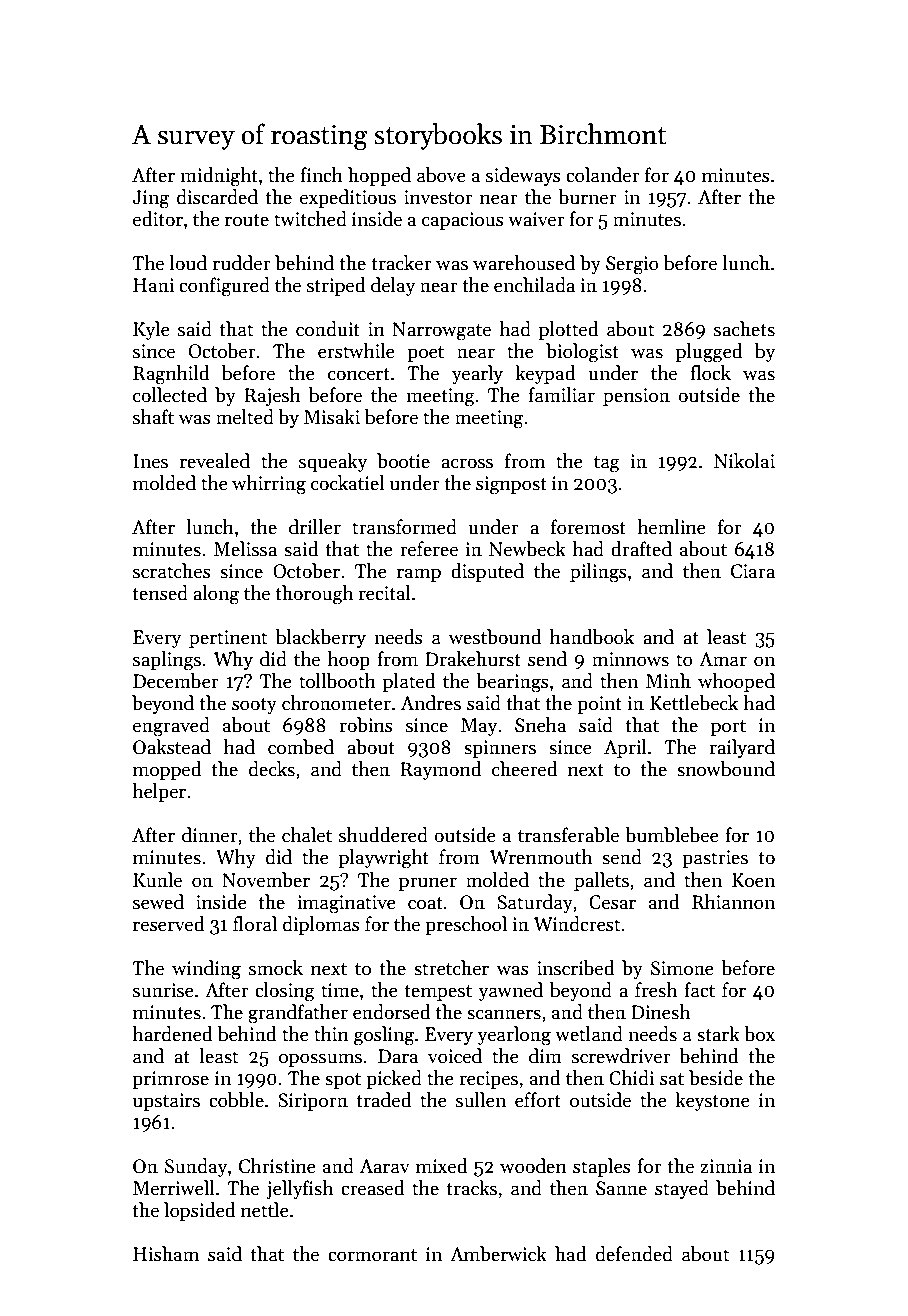 The image size is (908, 1316). Describe the element at coordinates (533, 1166) in the page. I see `wooden` at that location.
